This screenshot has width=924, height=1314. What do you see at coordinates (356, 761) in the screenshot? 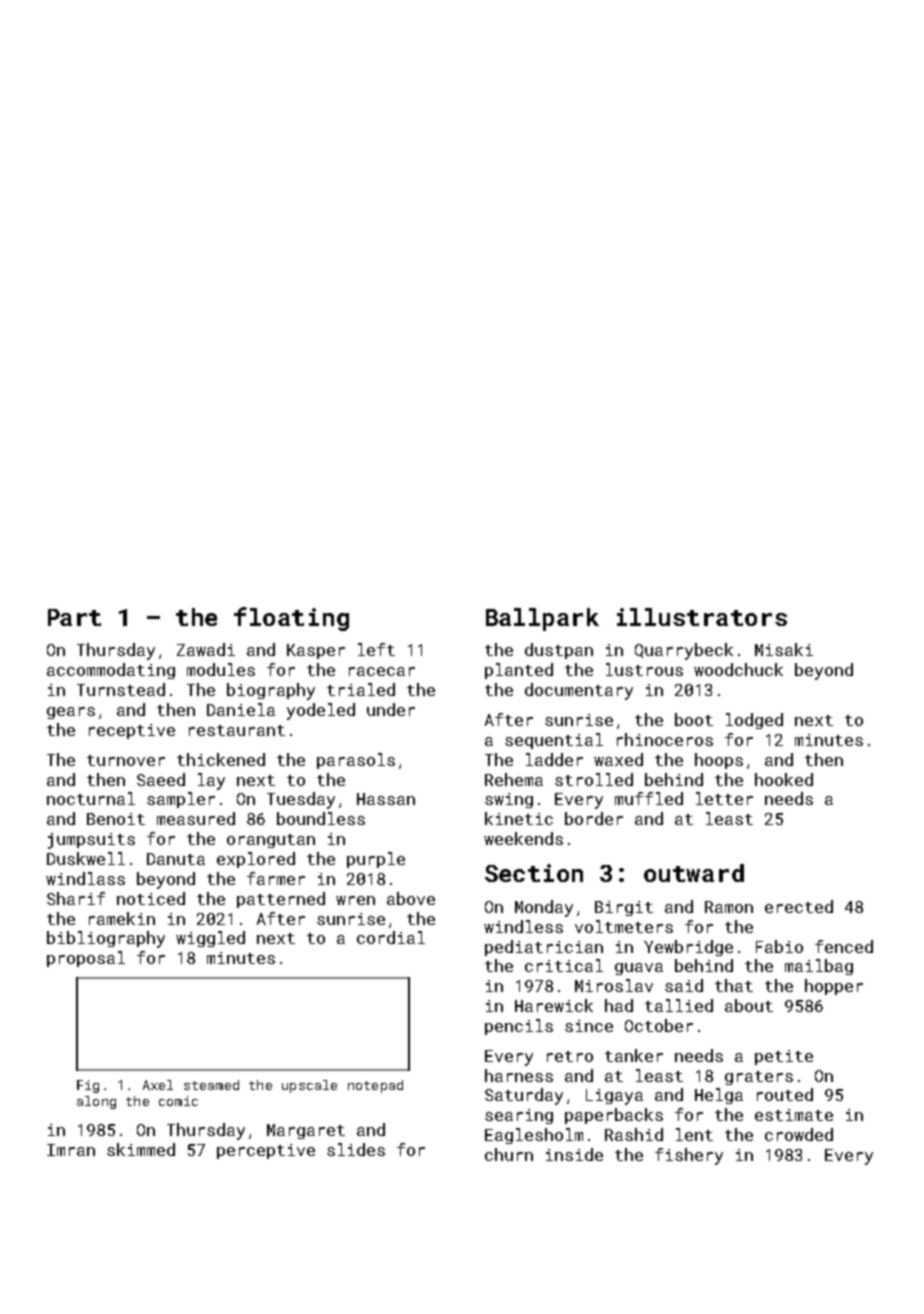
I see `parasols` at bounding box center [356, 761].
